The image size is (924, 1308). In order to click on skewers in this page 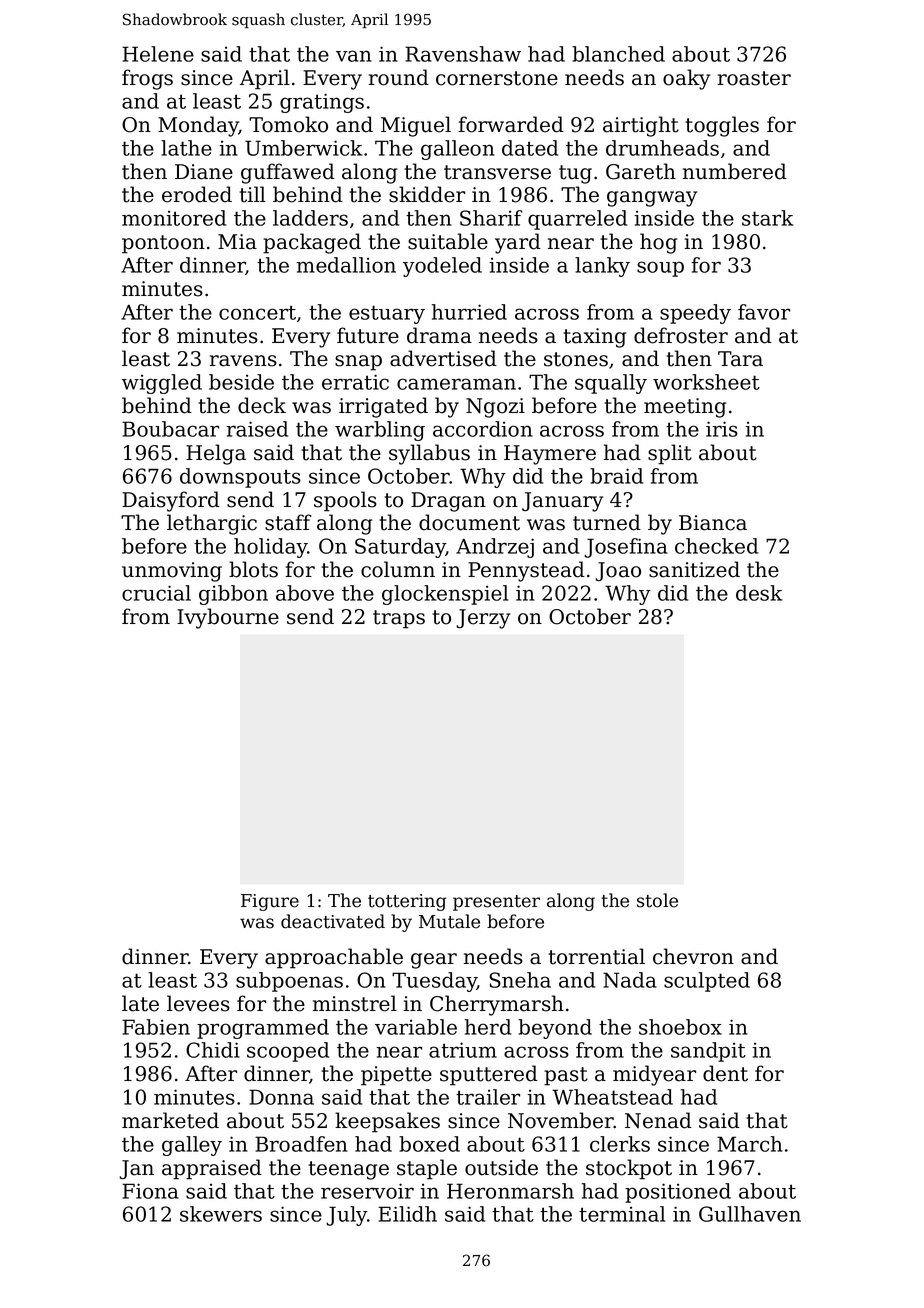, I will do `click(221, 1214)`.
